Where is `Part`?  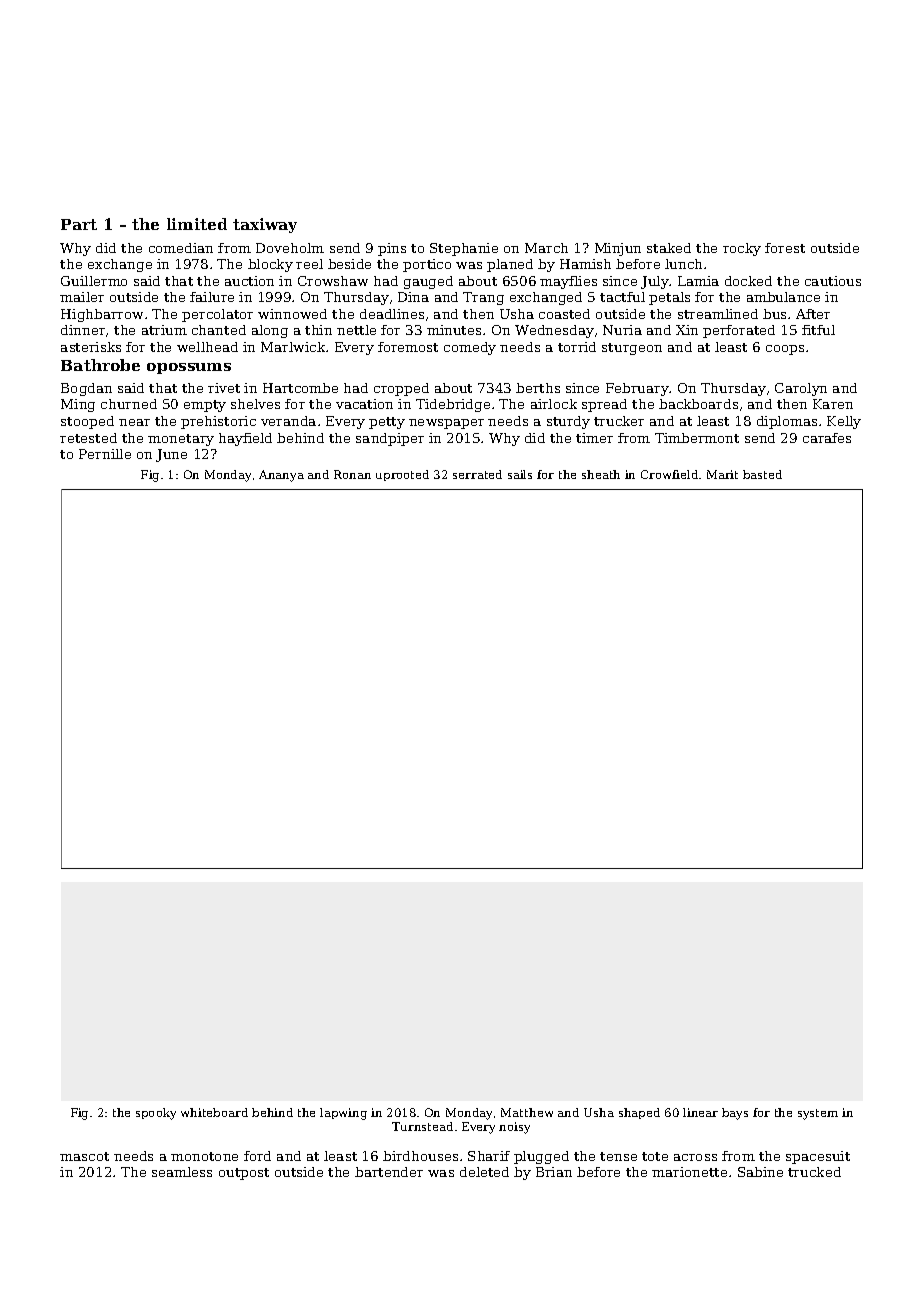 Part is located at coordinates (79, 224).
